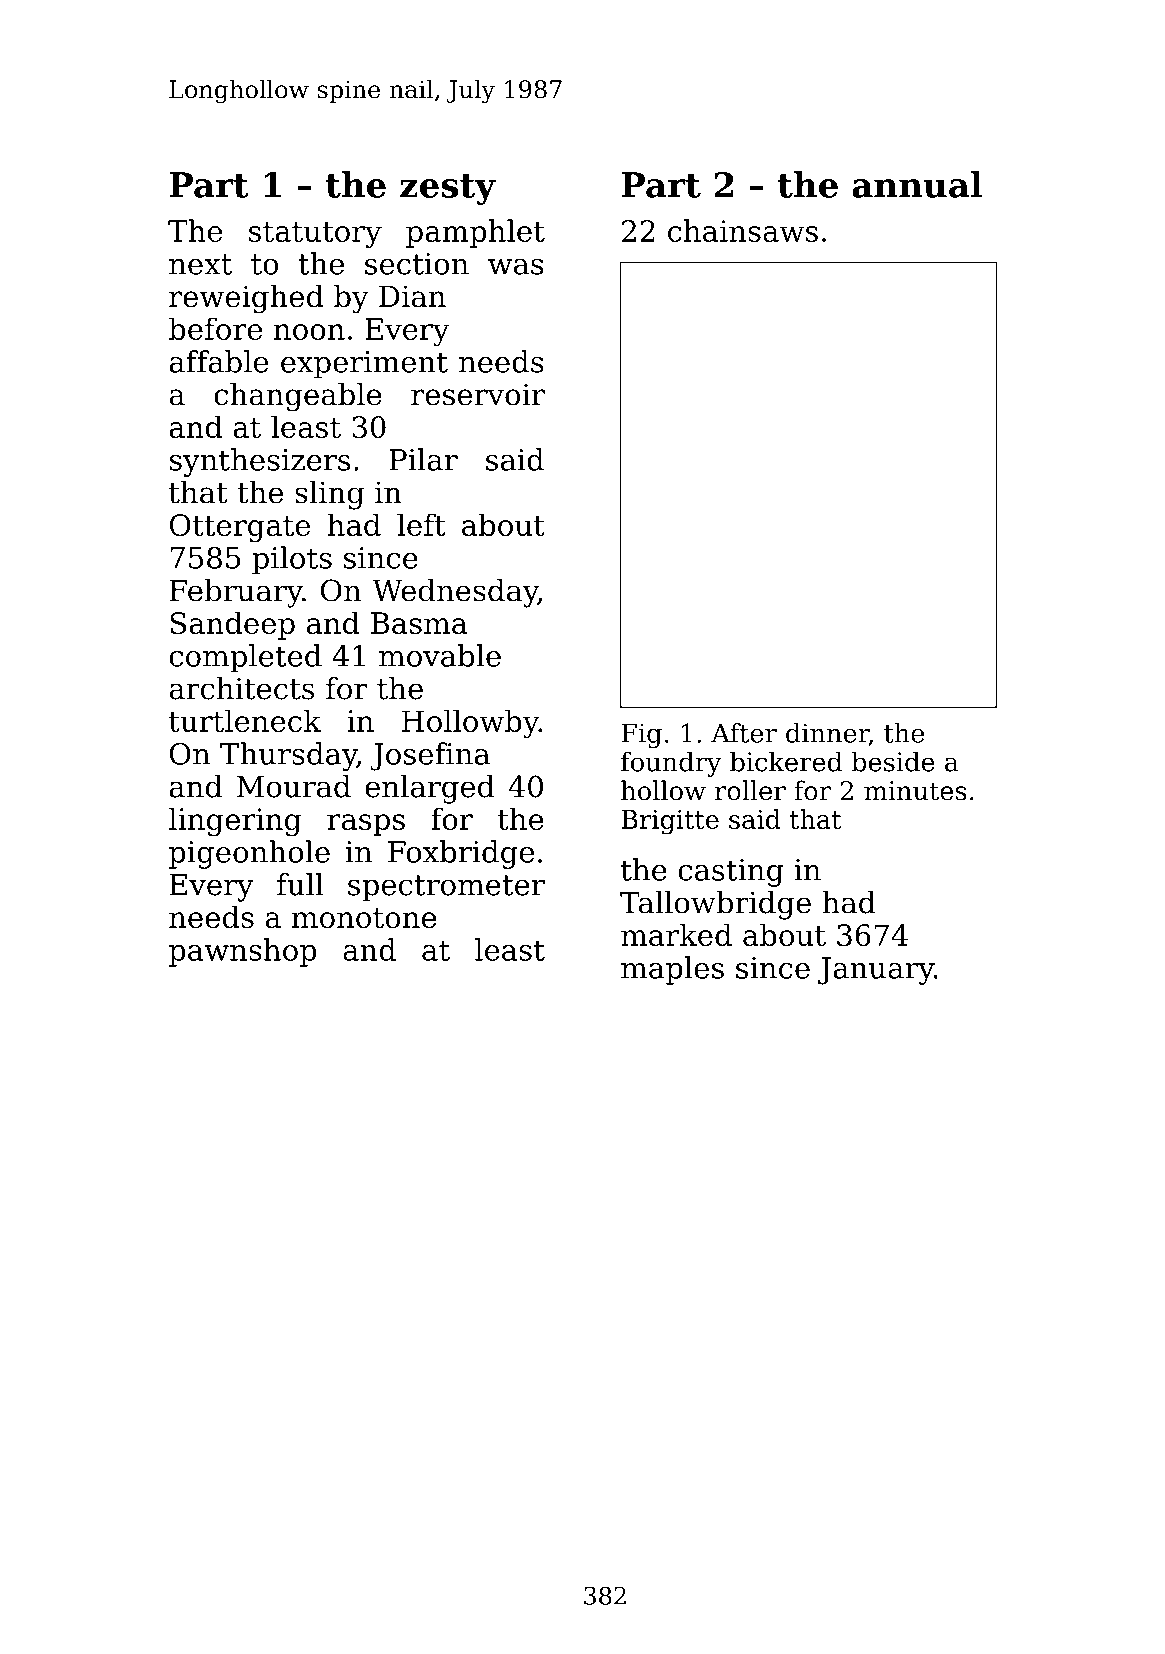  Describe the element at coordinates (288, 756) in the screenshot. I see `Thursday` at that location.
